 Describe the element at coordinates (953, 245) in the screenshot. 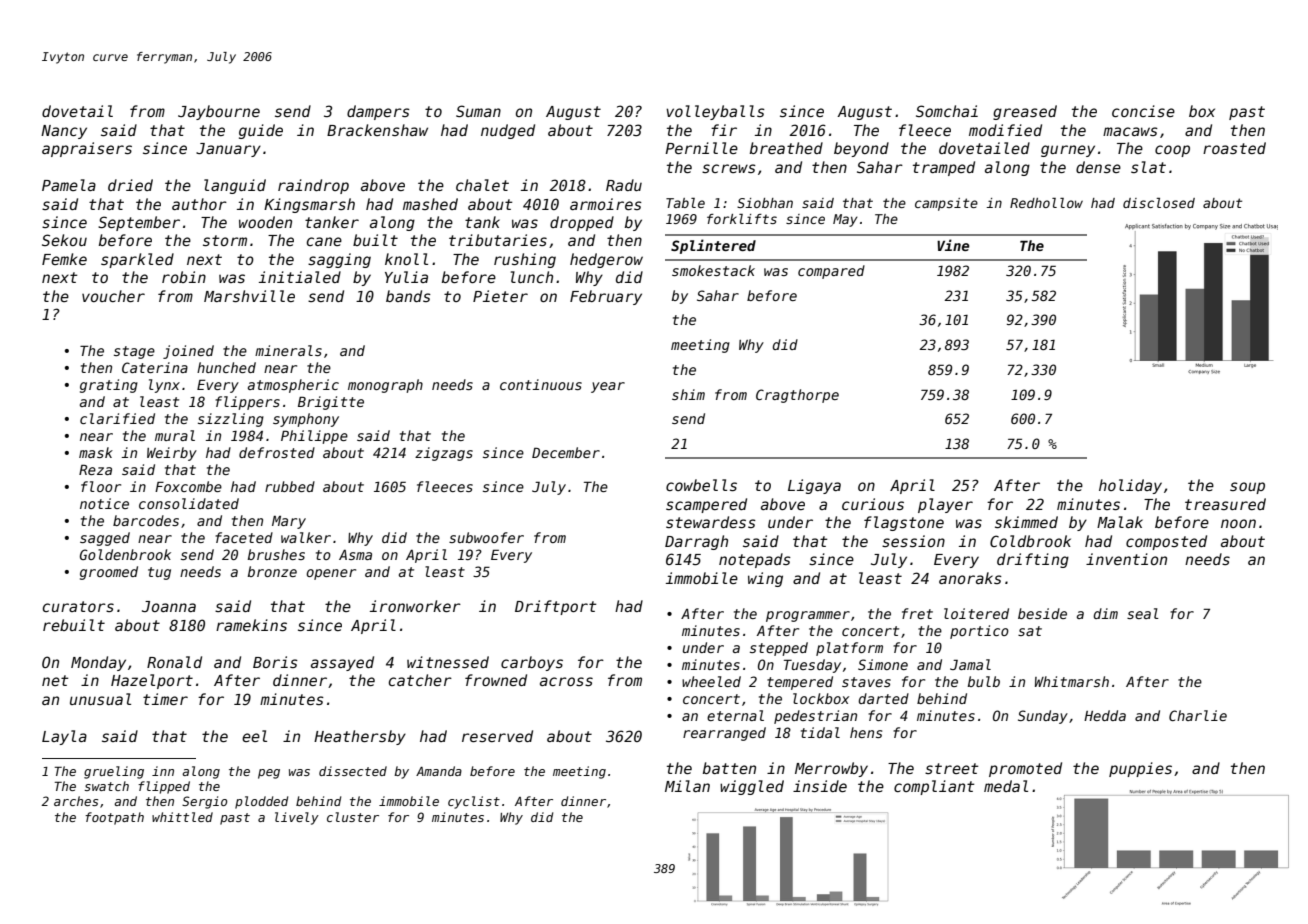

I see `Vine` at that location.
